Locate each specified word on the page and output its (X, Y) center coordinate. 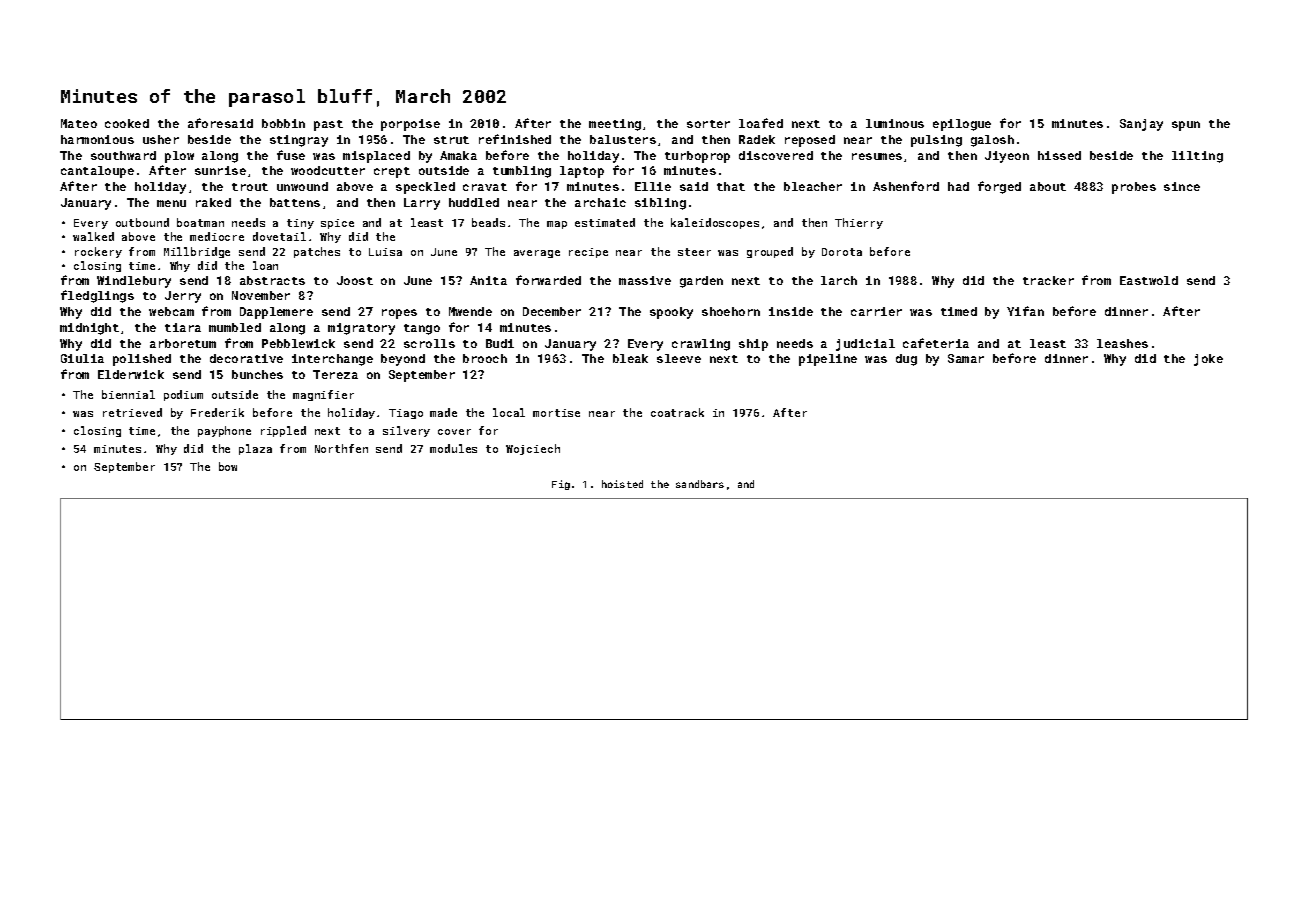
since (1182, 186)
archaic (600, 202)
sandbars (700, 484)
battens (295, 202)
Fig (561, 485)
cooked (127, 123)
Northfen (341, 448)
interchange (332, 360)
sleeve (679, 358)
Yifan (1025, 311)
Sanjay (1141, 125)
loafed (761, 123)
